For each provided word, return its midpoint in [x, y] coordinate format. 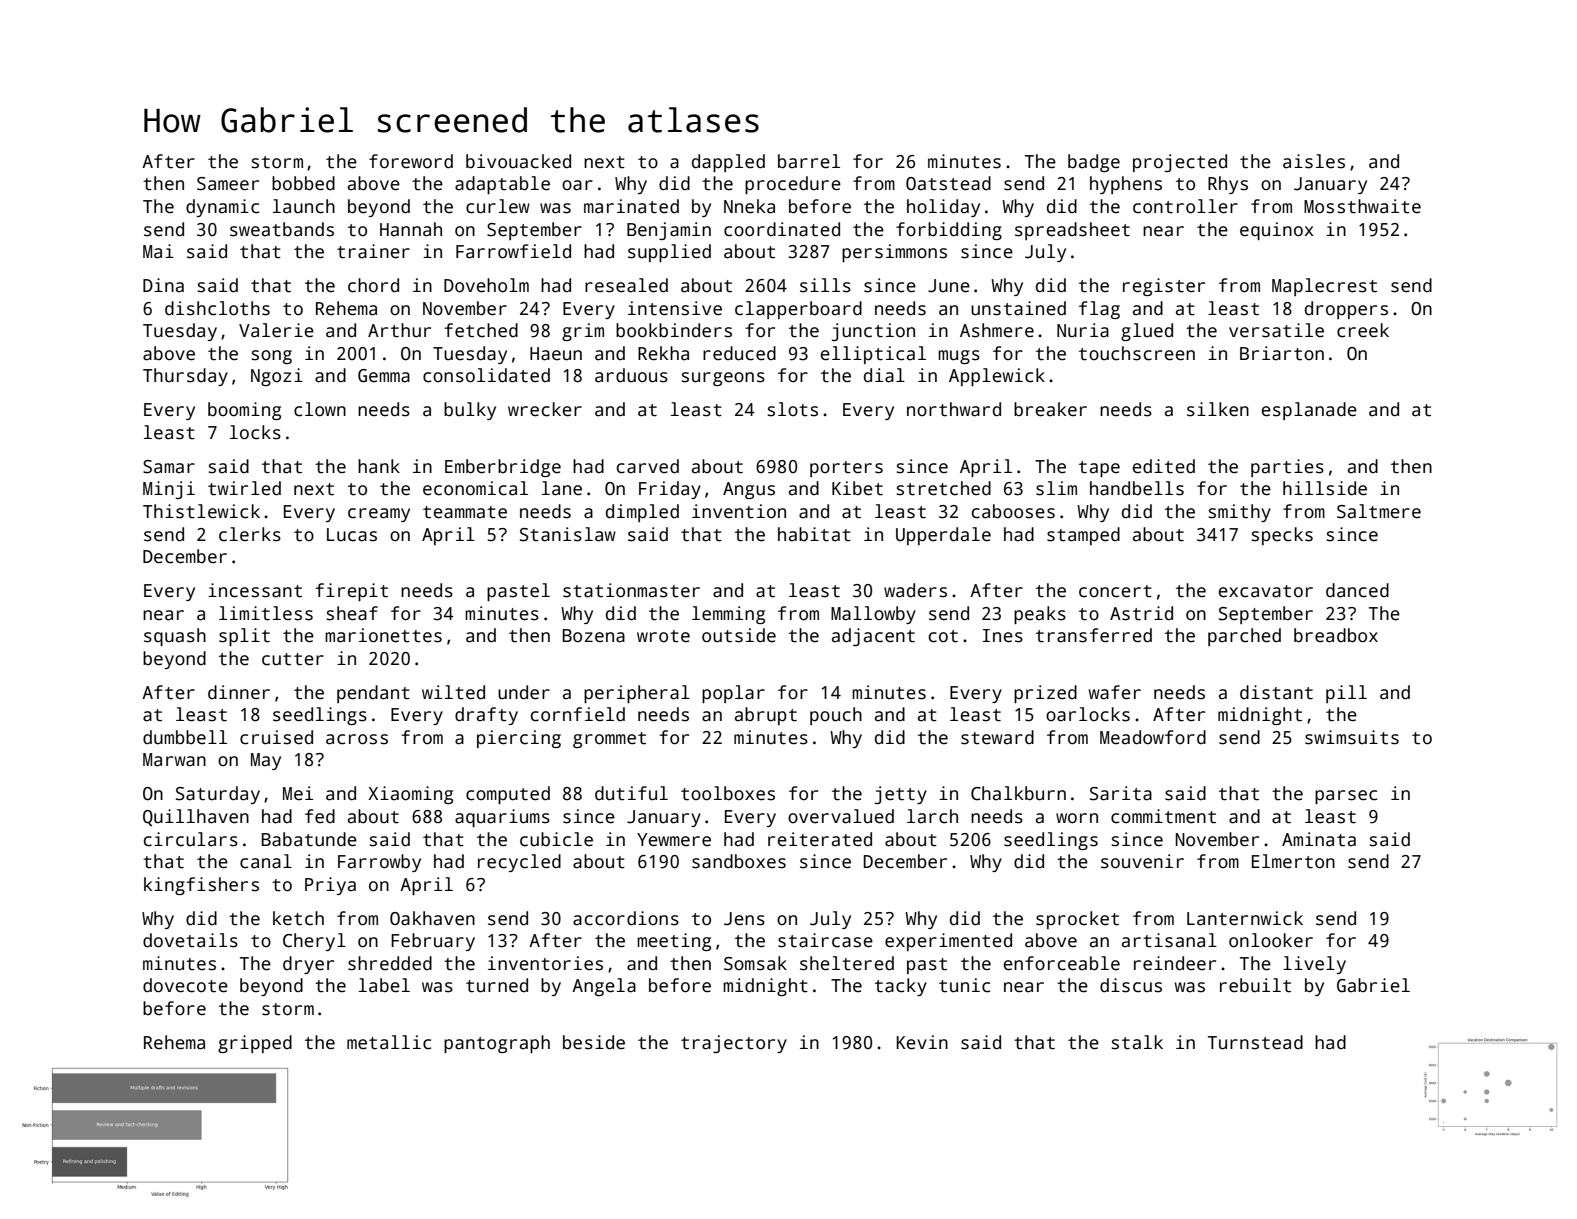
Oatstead [948, 183]
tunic [964, 985]
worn [1077, 818]
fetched [481, 330]
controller [1185, 206]
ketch [298, 918]
